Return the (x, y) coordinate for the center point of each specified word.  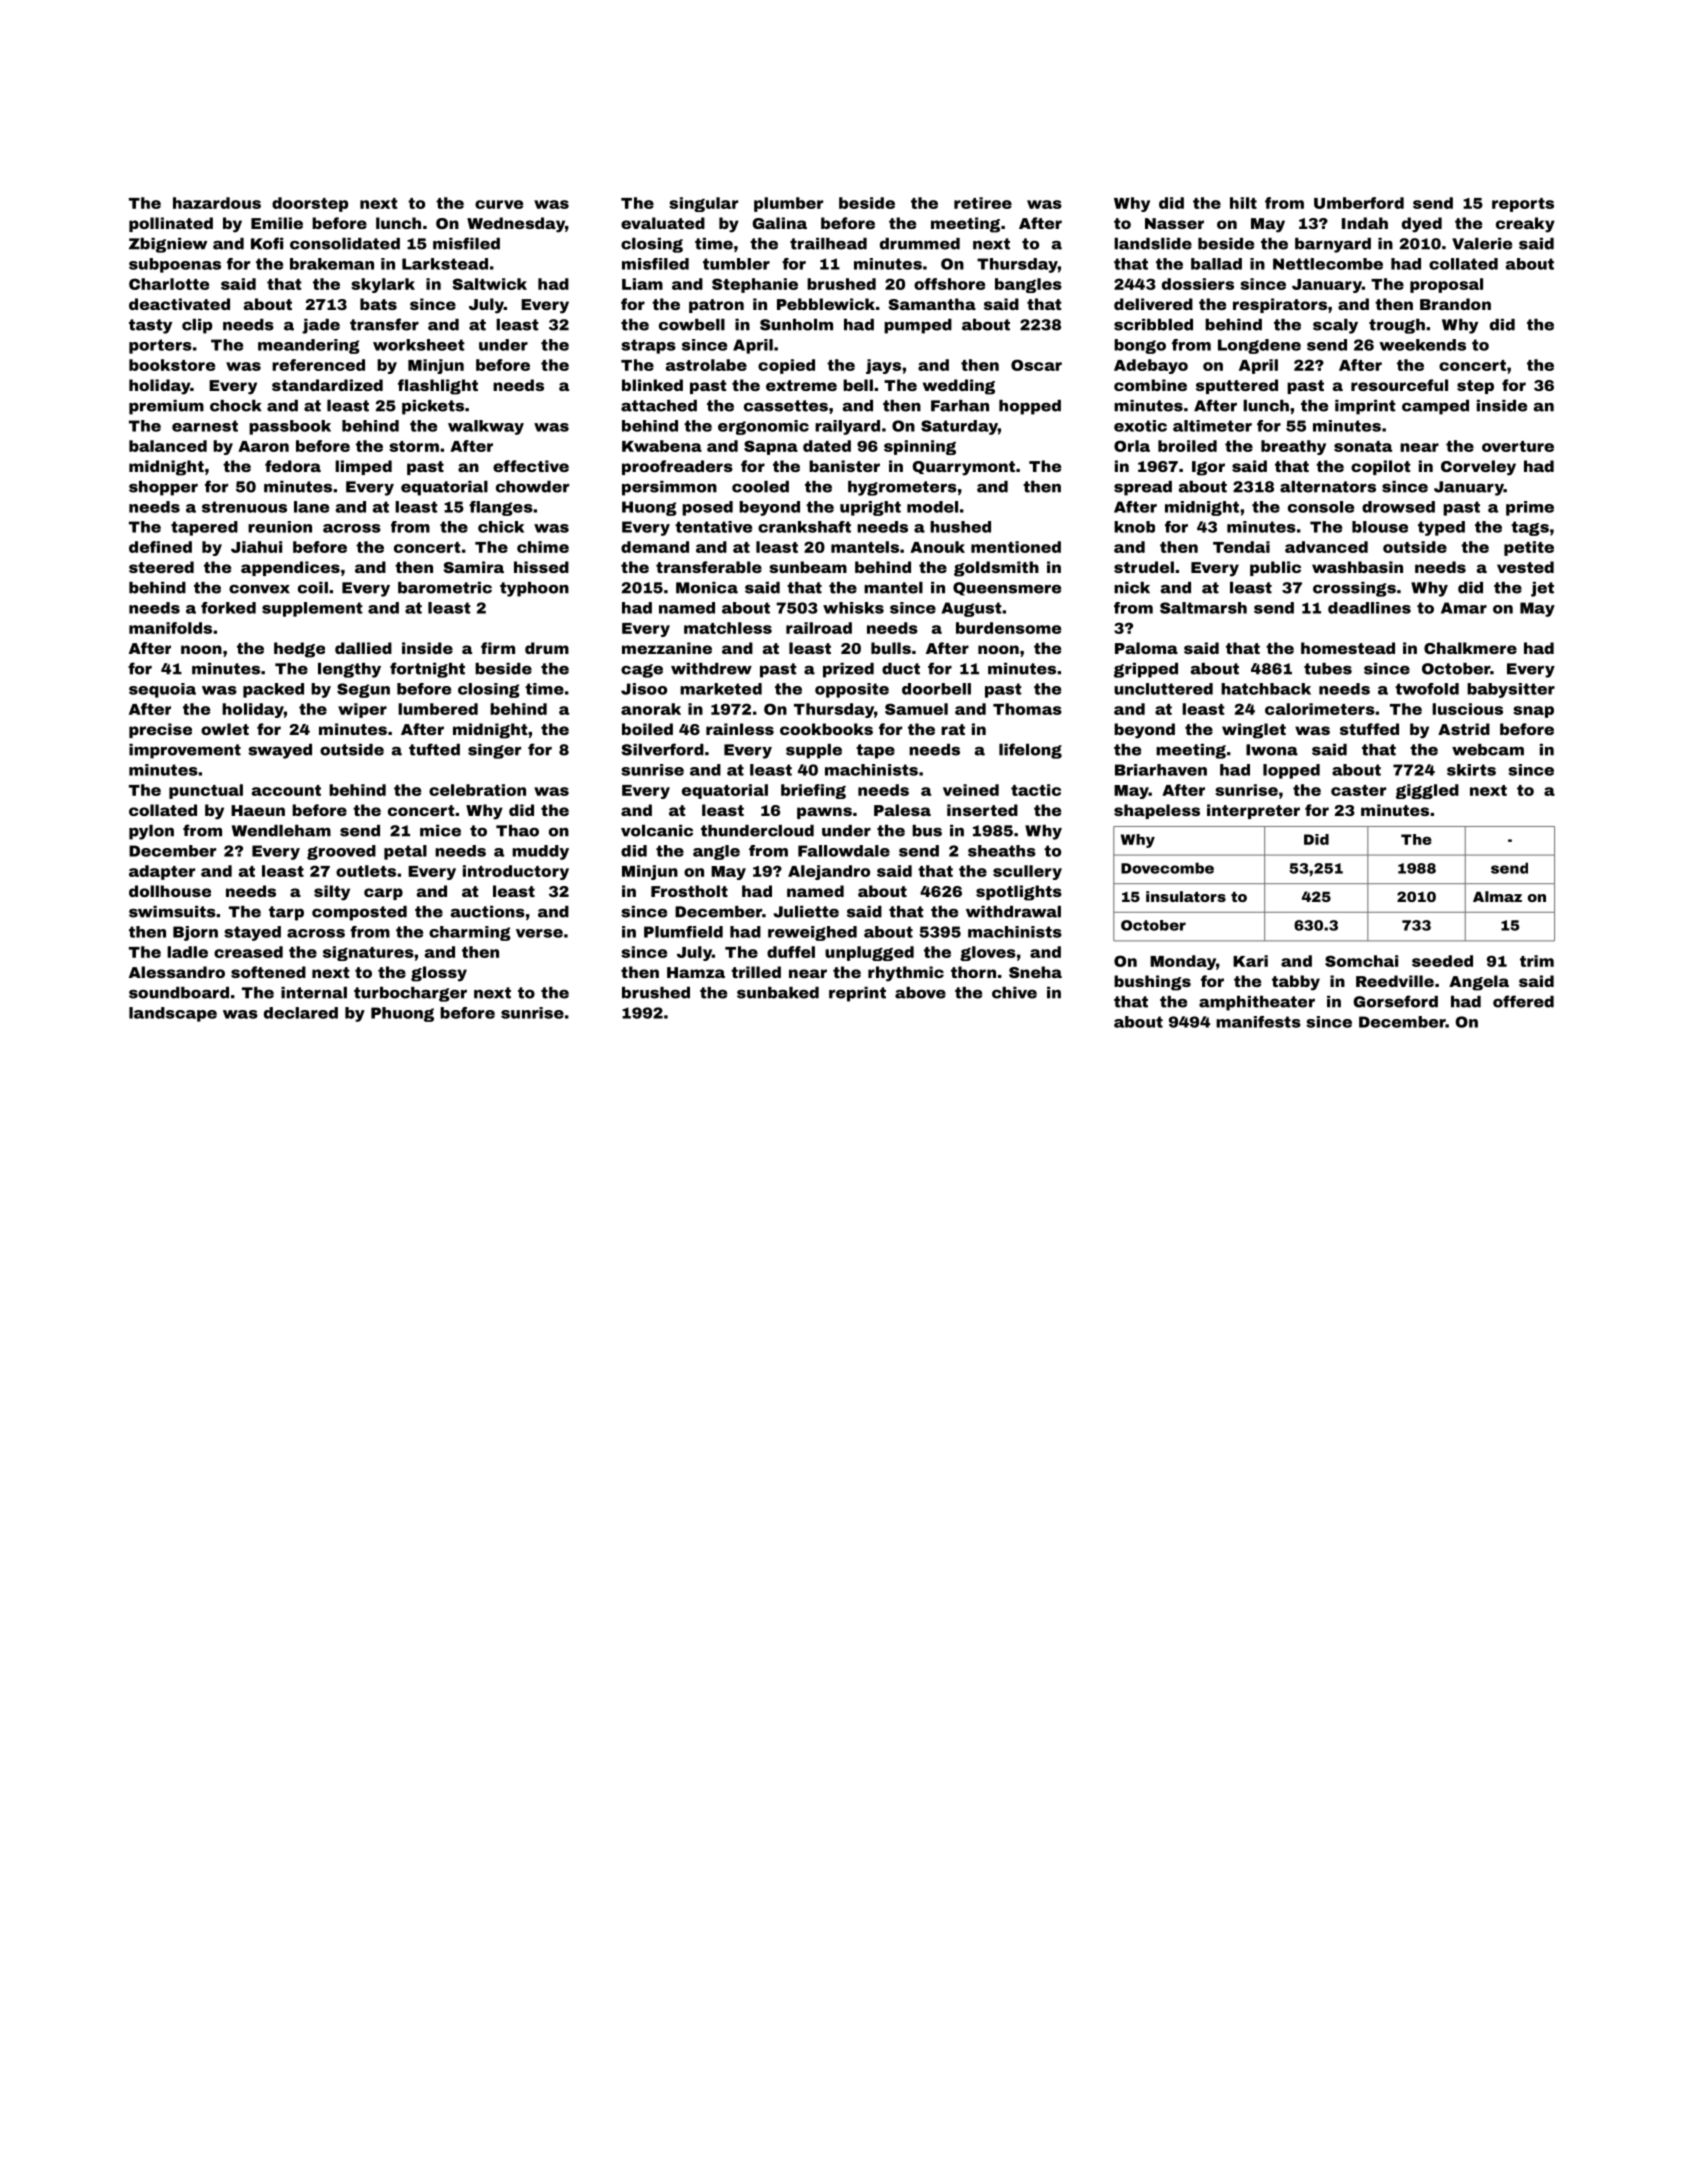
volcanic (657, 831)
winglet (1254, 731)
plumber (788, 204)
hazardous (217, 203)
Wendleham (281, 831)
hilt (1243, 203)
